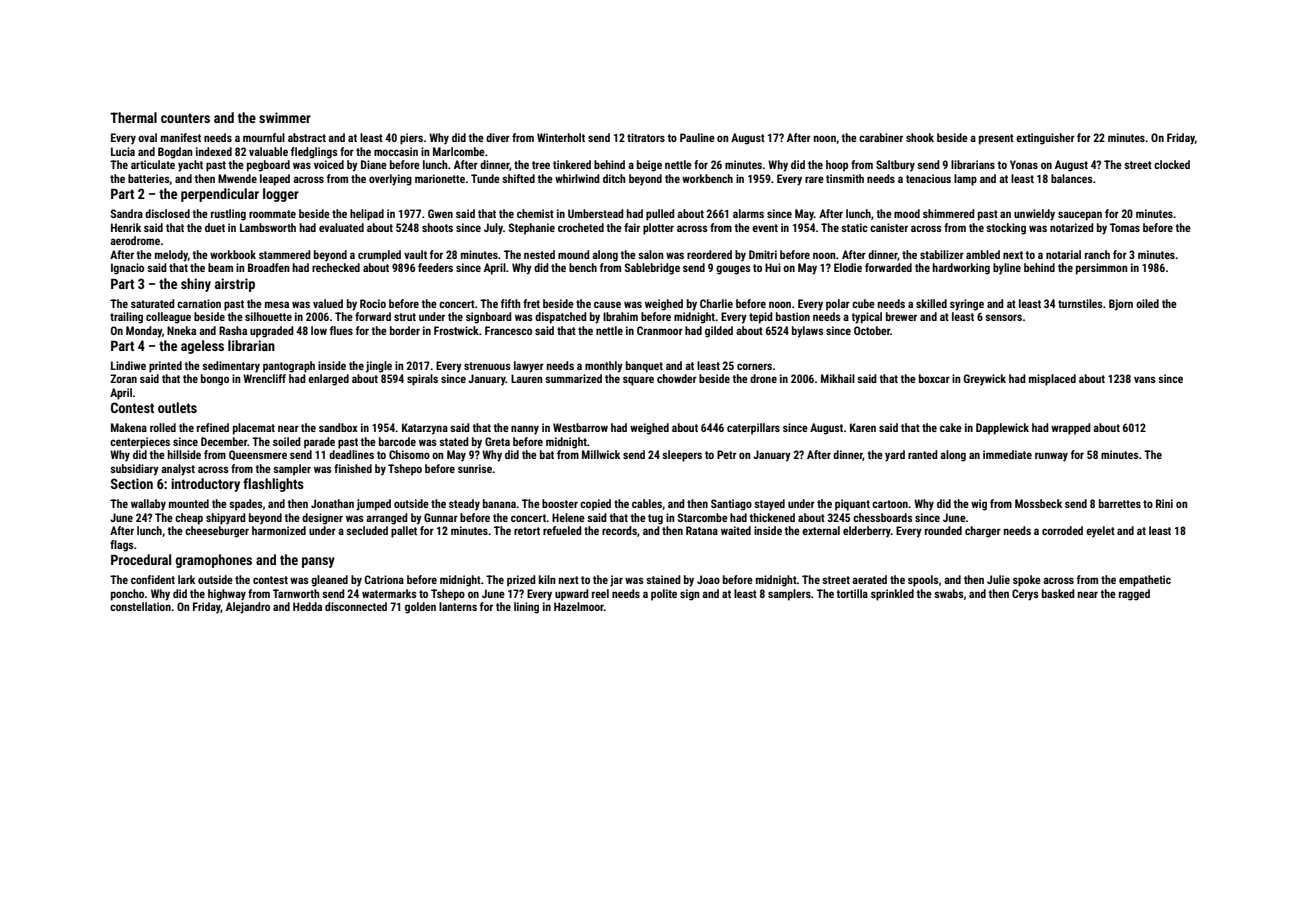  I want to click on Queensmere, so click(258, 455).
